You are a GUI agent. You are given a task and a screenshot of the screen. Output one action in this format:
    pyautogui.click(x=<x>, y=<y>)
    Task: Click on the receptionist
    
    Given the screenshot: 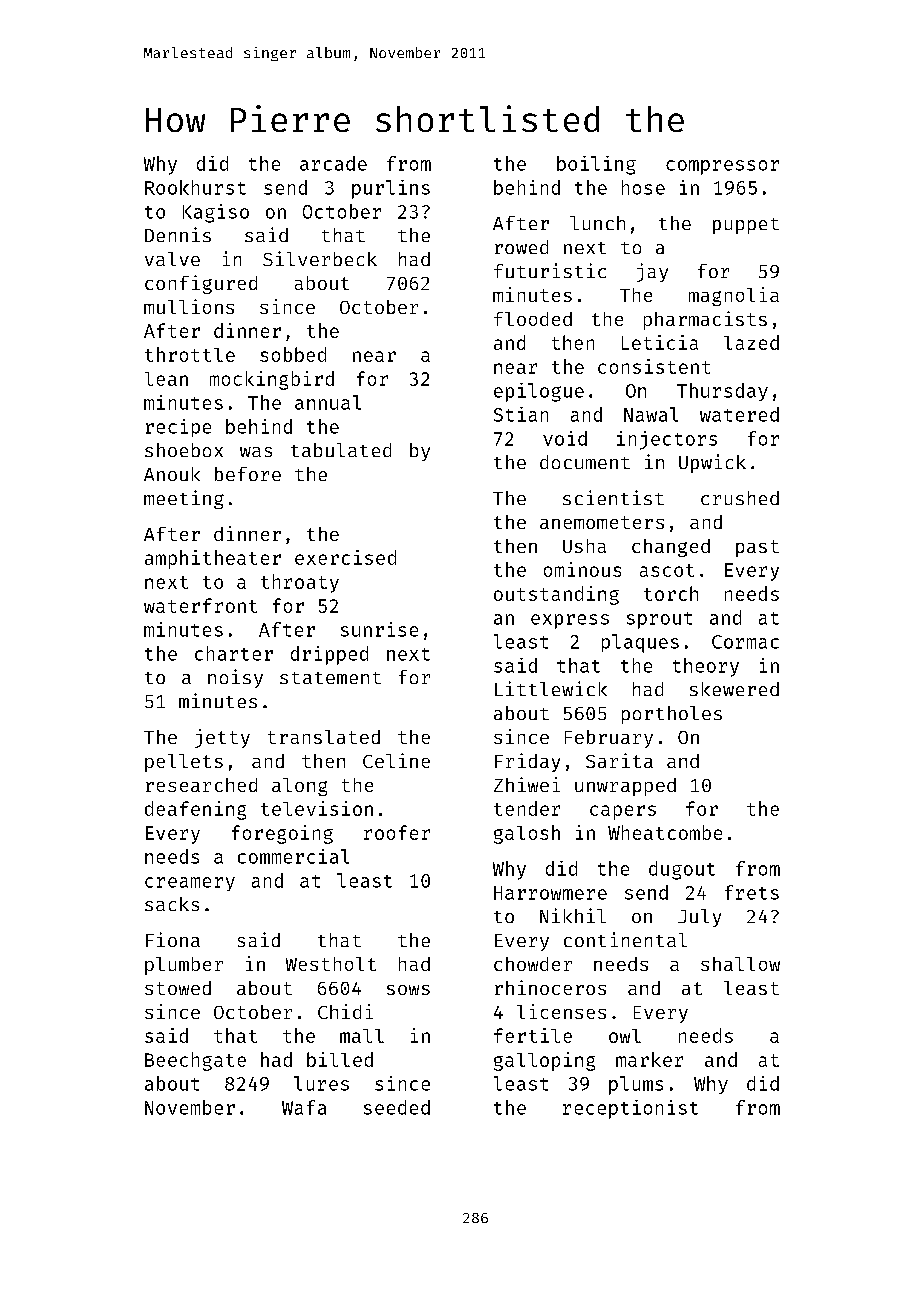 What is the action you would take?
    pyautogui.click(x=630, y=1109)
